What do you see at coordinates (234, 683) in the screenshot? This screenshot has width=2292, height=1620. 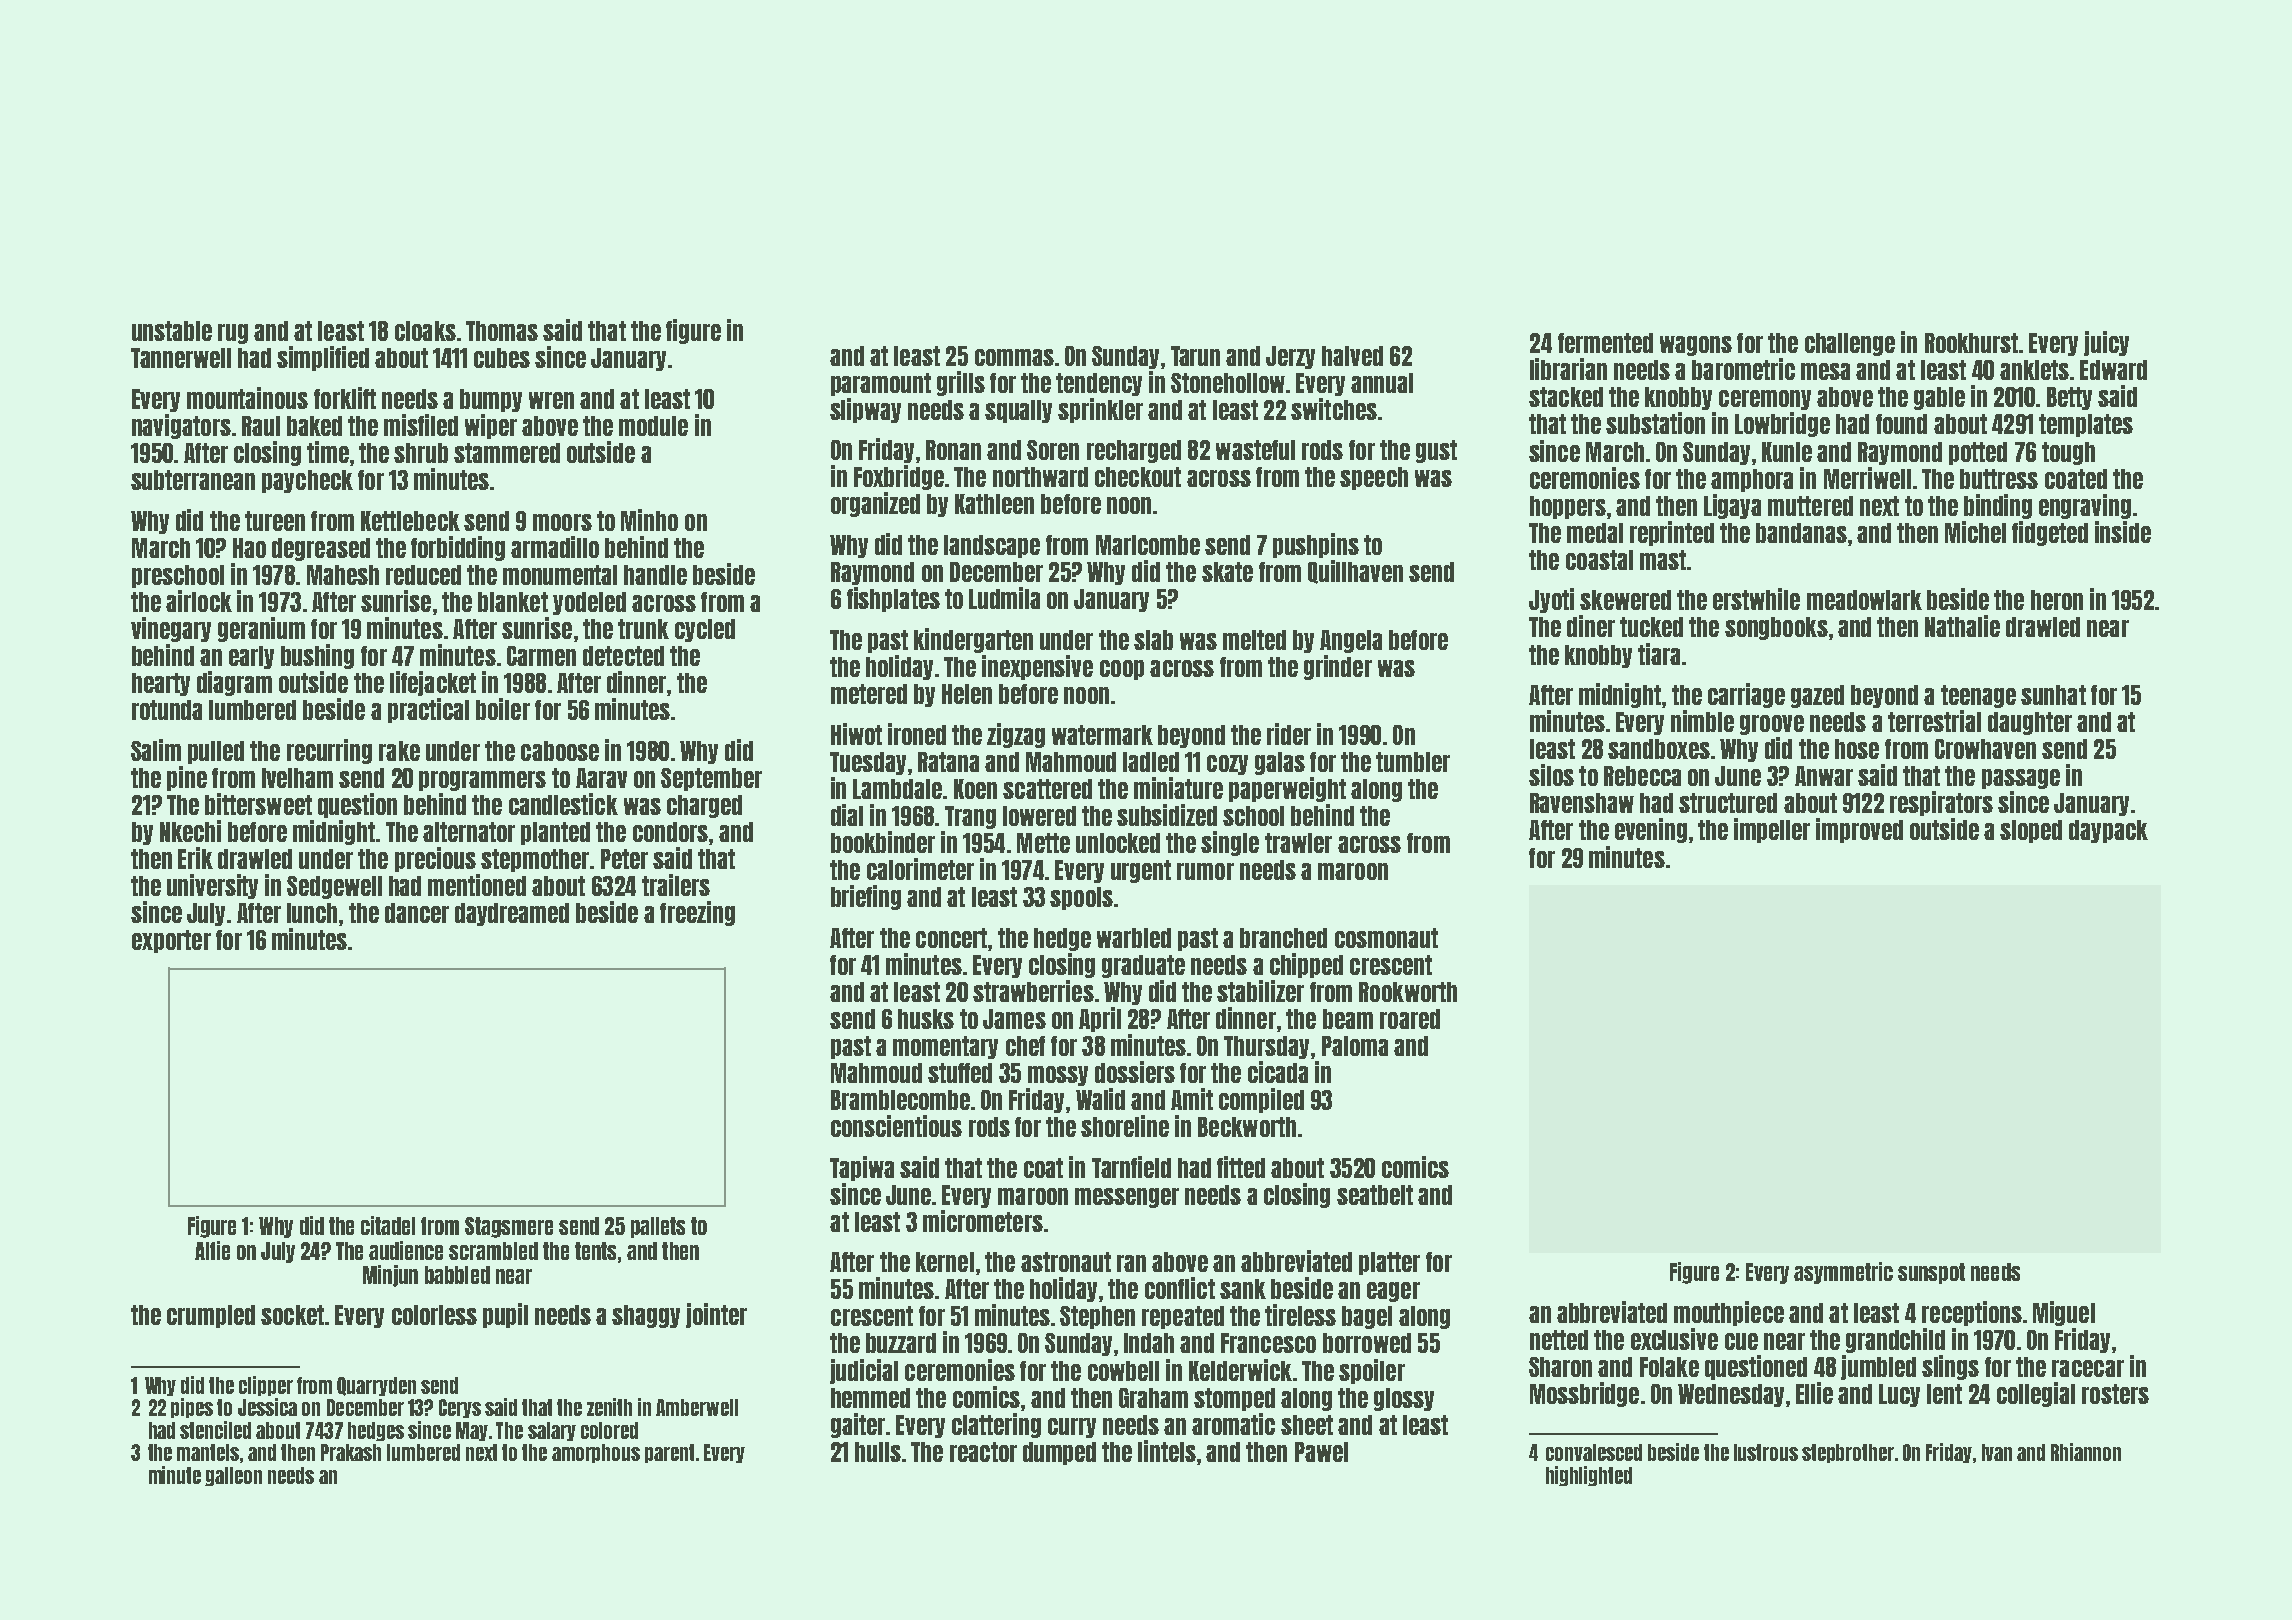 I see `diagram` at bounding box center [234, 683].
